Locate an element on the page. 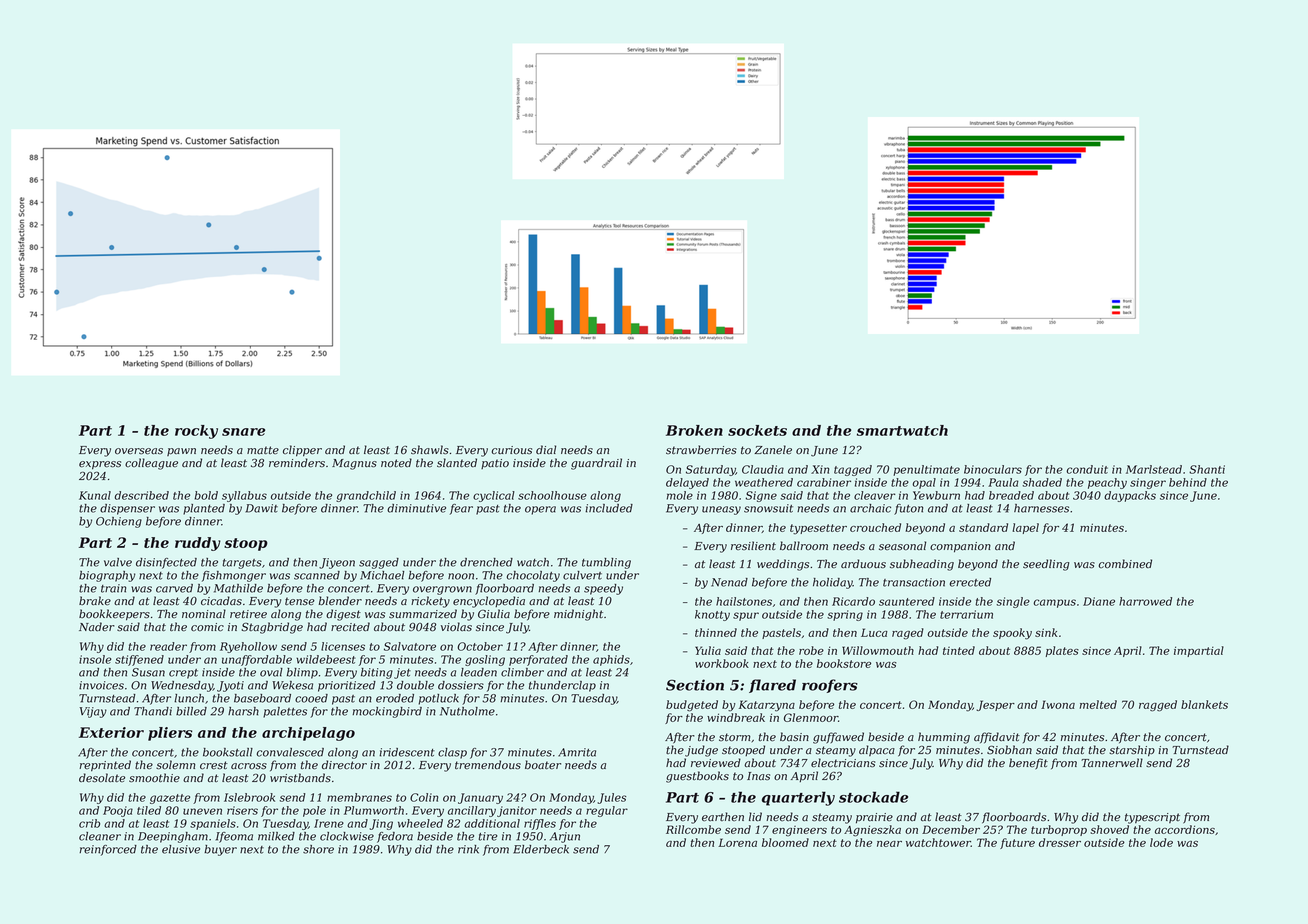 The width and height of the image is (1308, 924). sockets is located at coordinates (757, 430).
